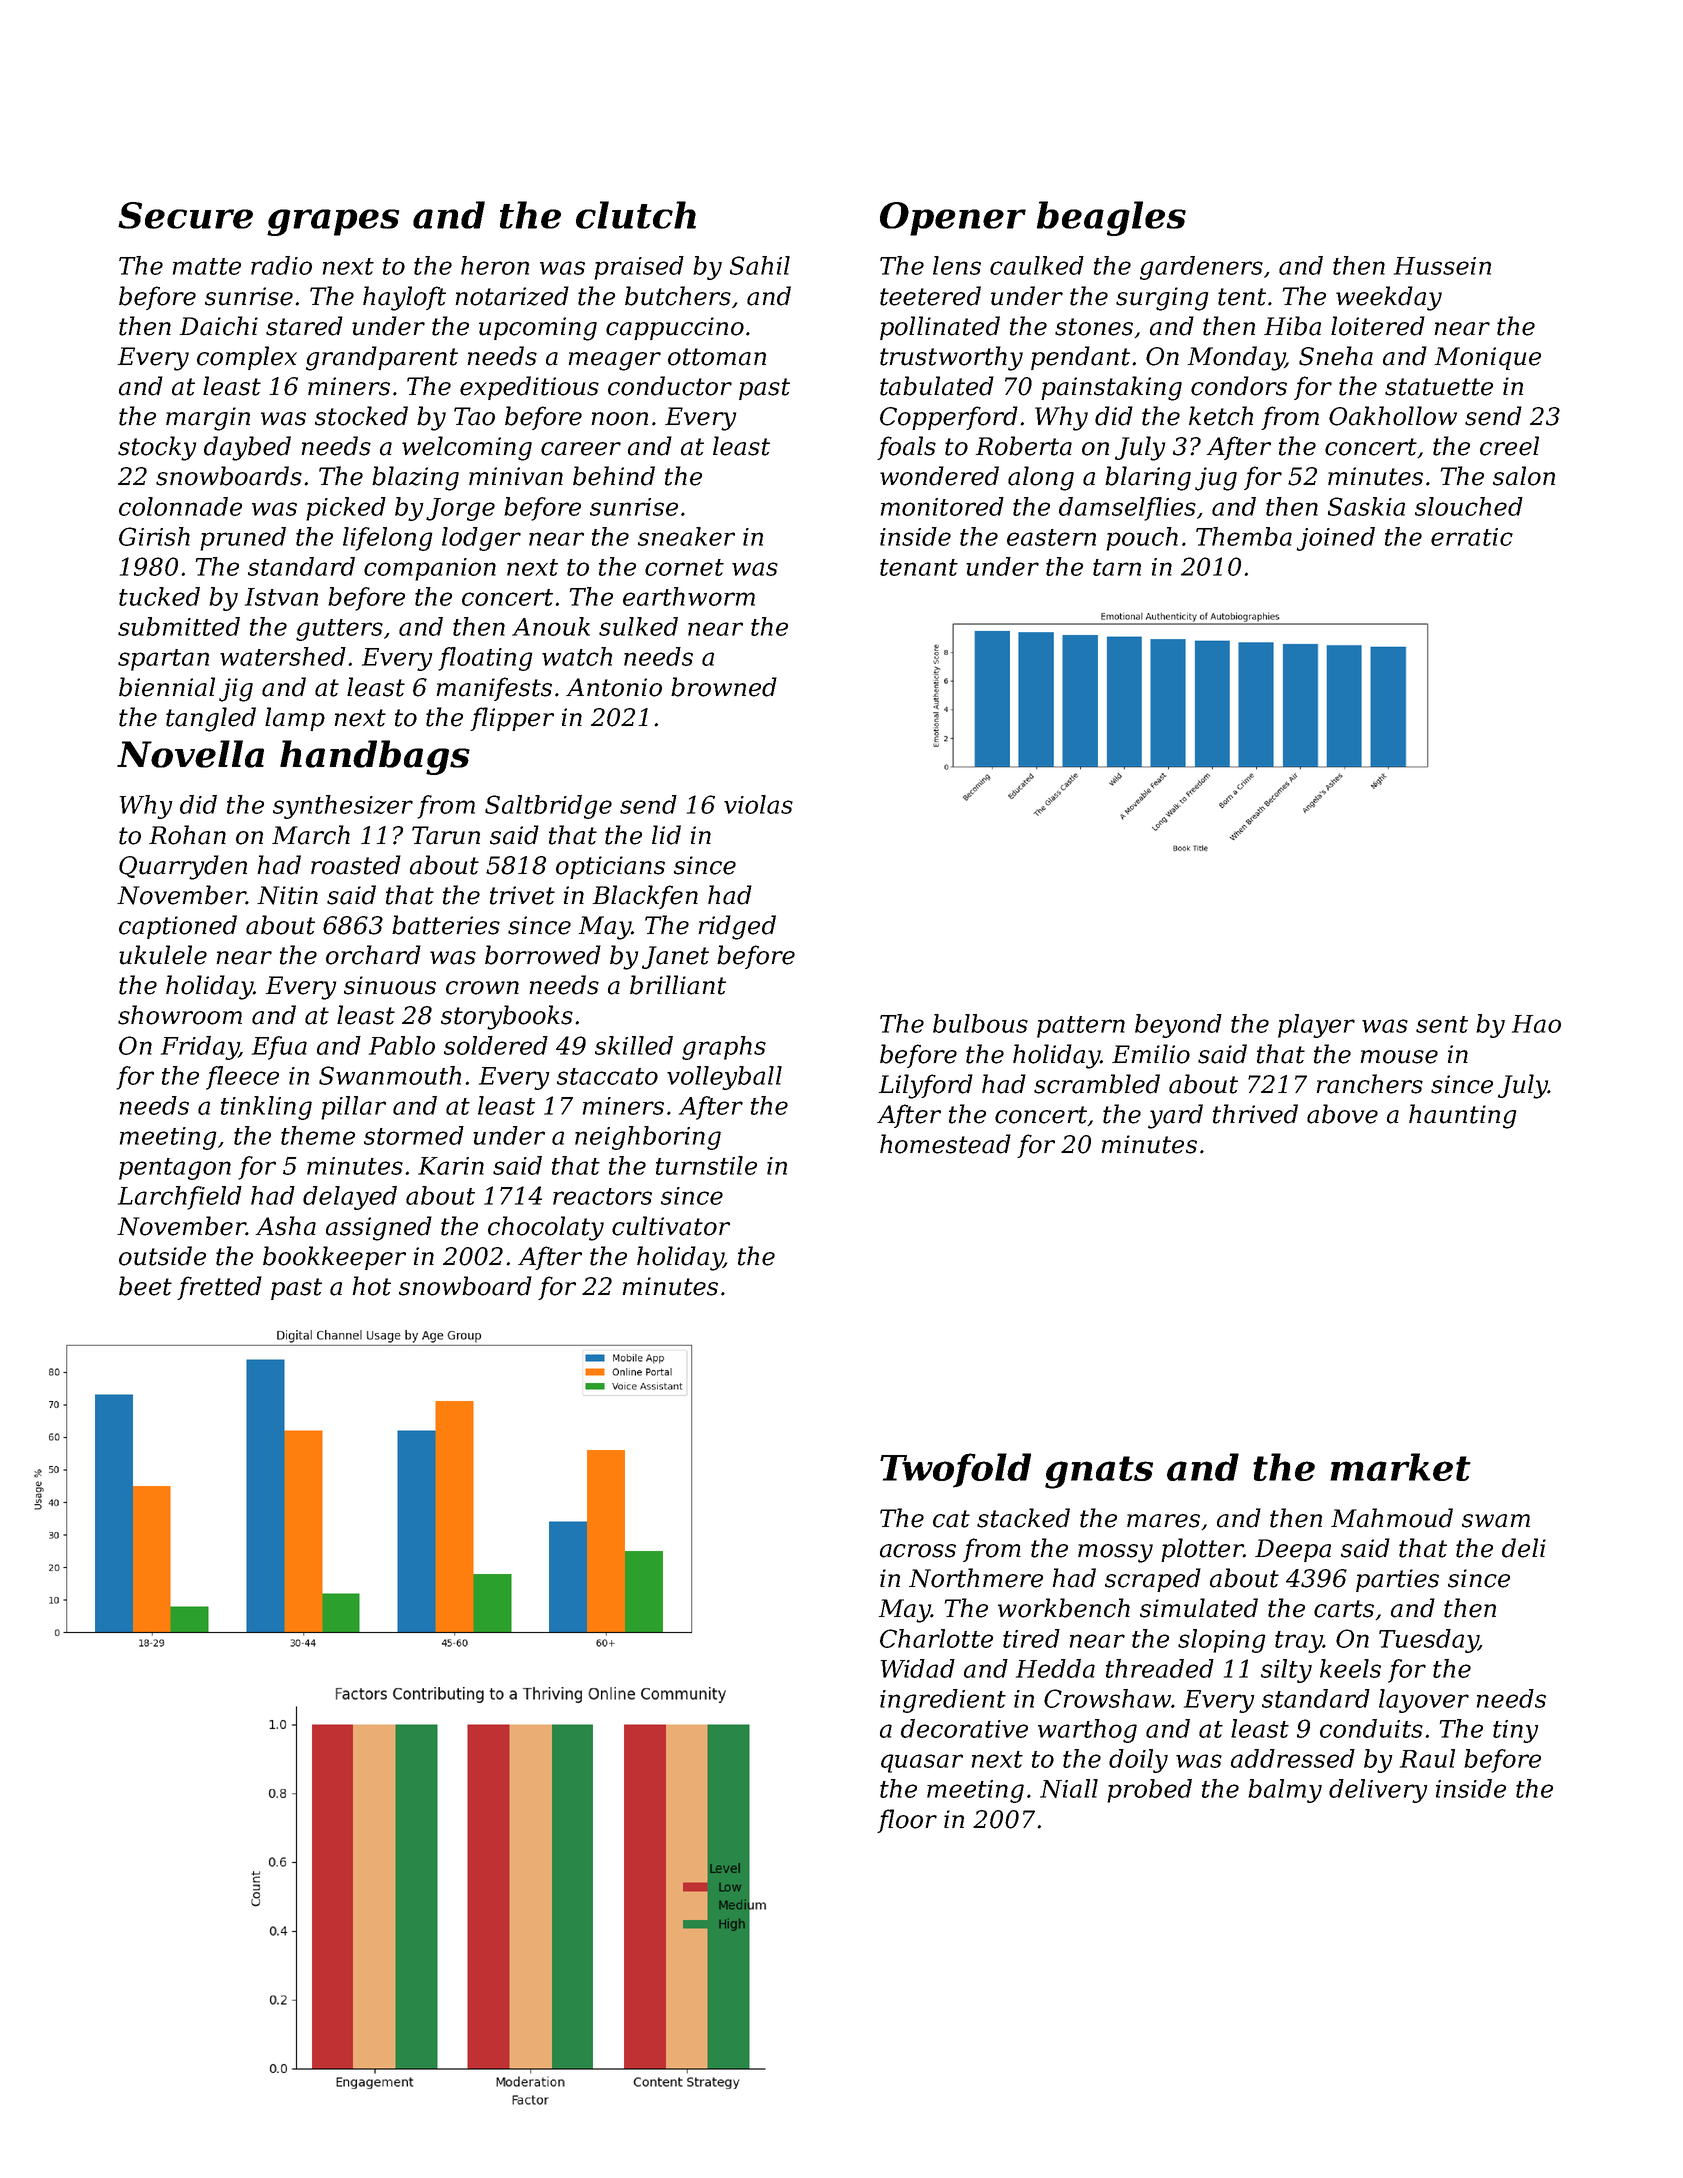 The height and width of the screenshot is (2178, 1683). What do you see at coordinates (373, 955) in the screenshot?
I see `orchard` at bounding box center [373, 955].
